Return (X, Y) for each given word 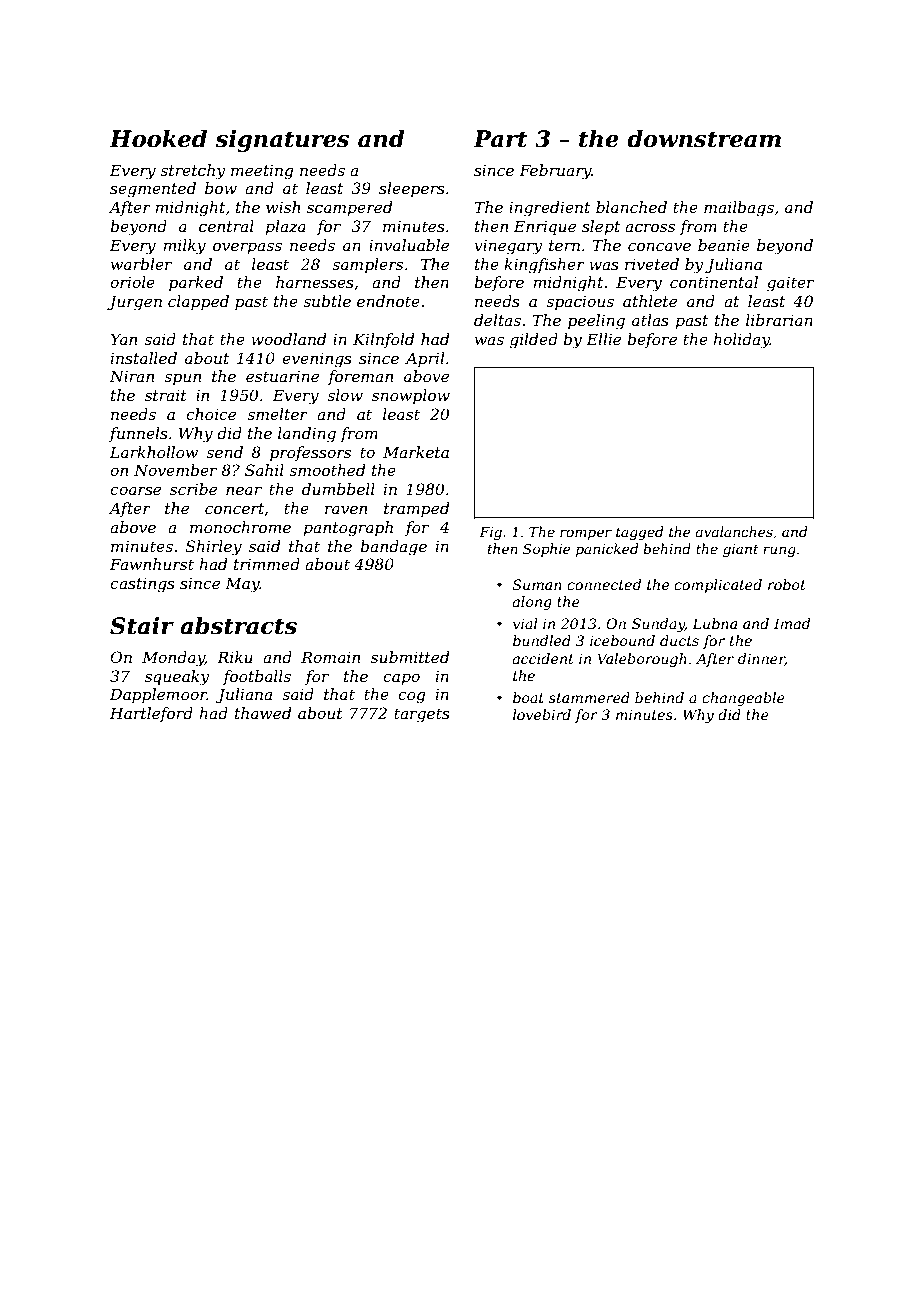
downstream (704, 138)
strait (166, 395)
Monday (173, 659)
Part (500, 139)
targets (422, 715)
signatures (282, 141)
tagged (639, 533)
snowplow (411, 396)
